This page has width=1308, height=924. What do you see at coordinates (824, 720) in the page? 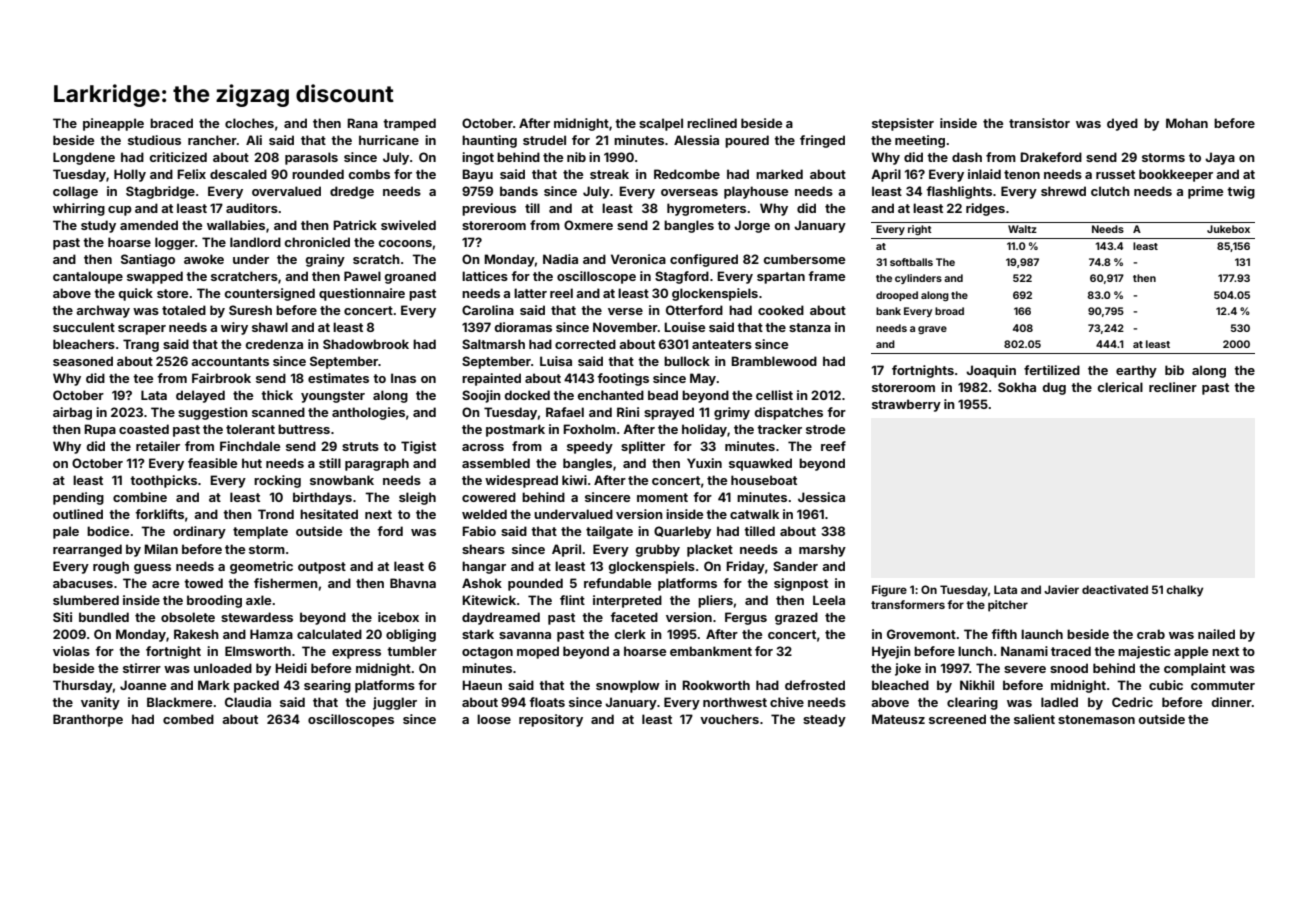
I see `steady` at bounding box center [824, 720].
